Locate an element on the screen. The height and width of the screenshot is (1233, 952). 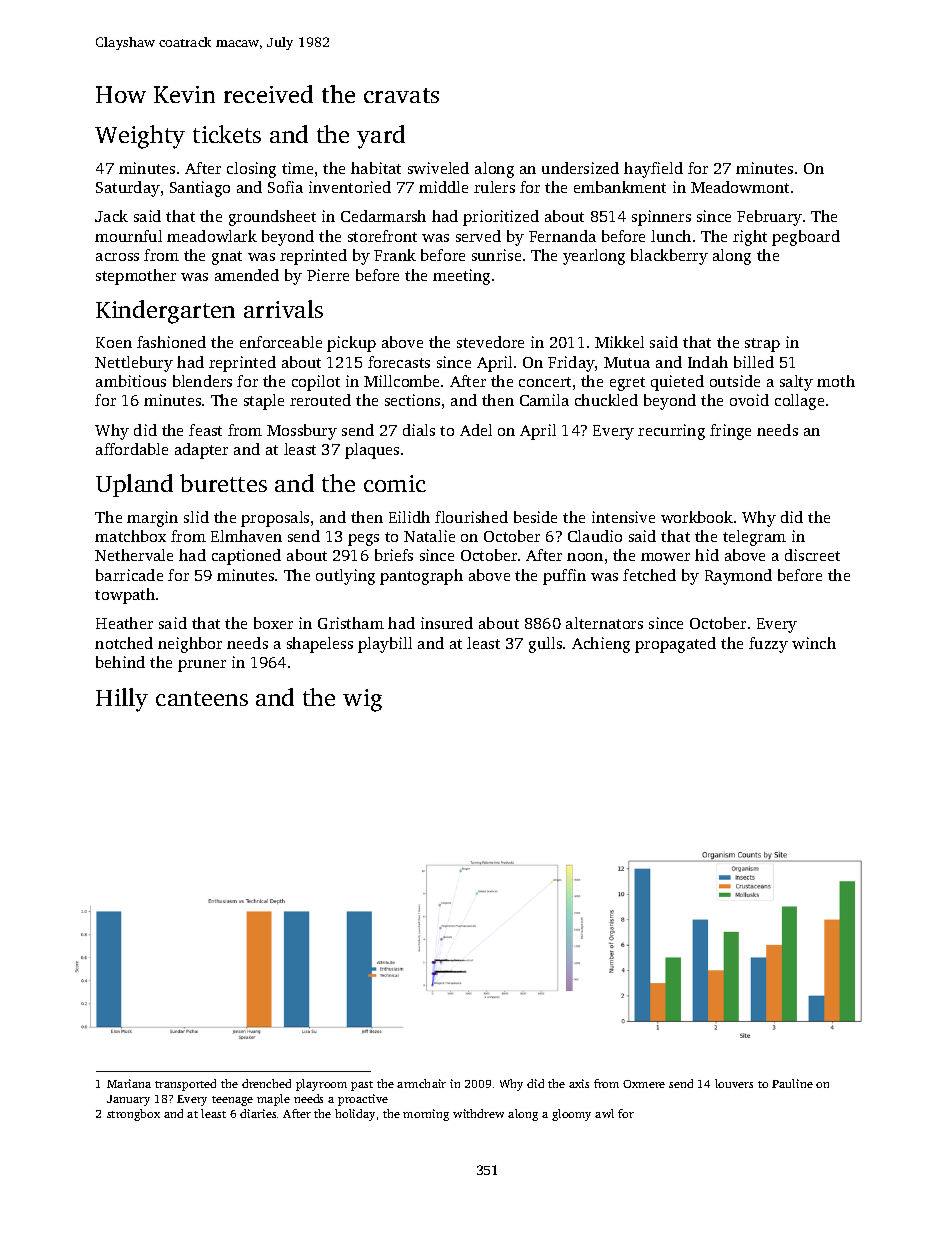
proactive is located at coordinates (363, 1100).
